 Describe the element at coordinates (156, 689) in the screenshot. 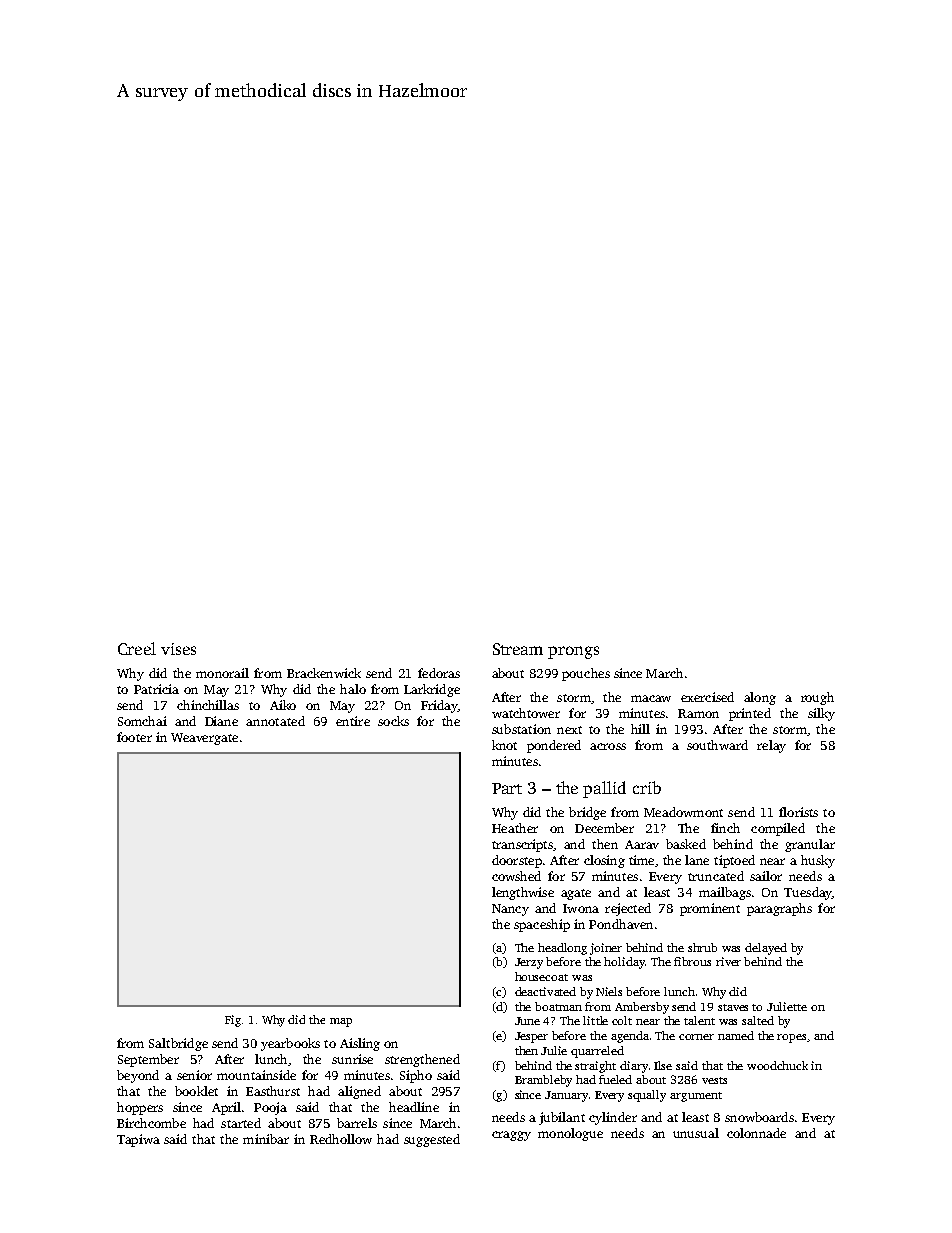

I see `Patricia` at that location.
